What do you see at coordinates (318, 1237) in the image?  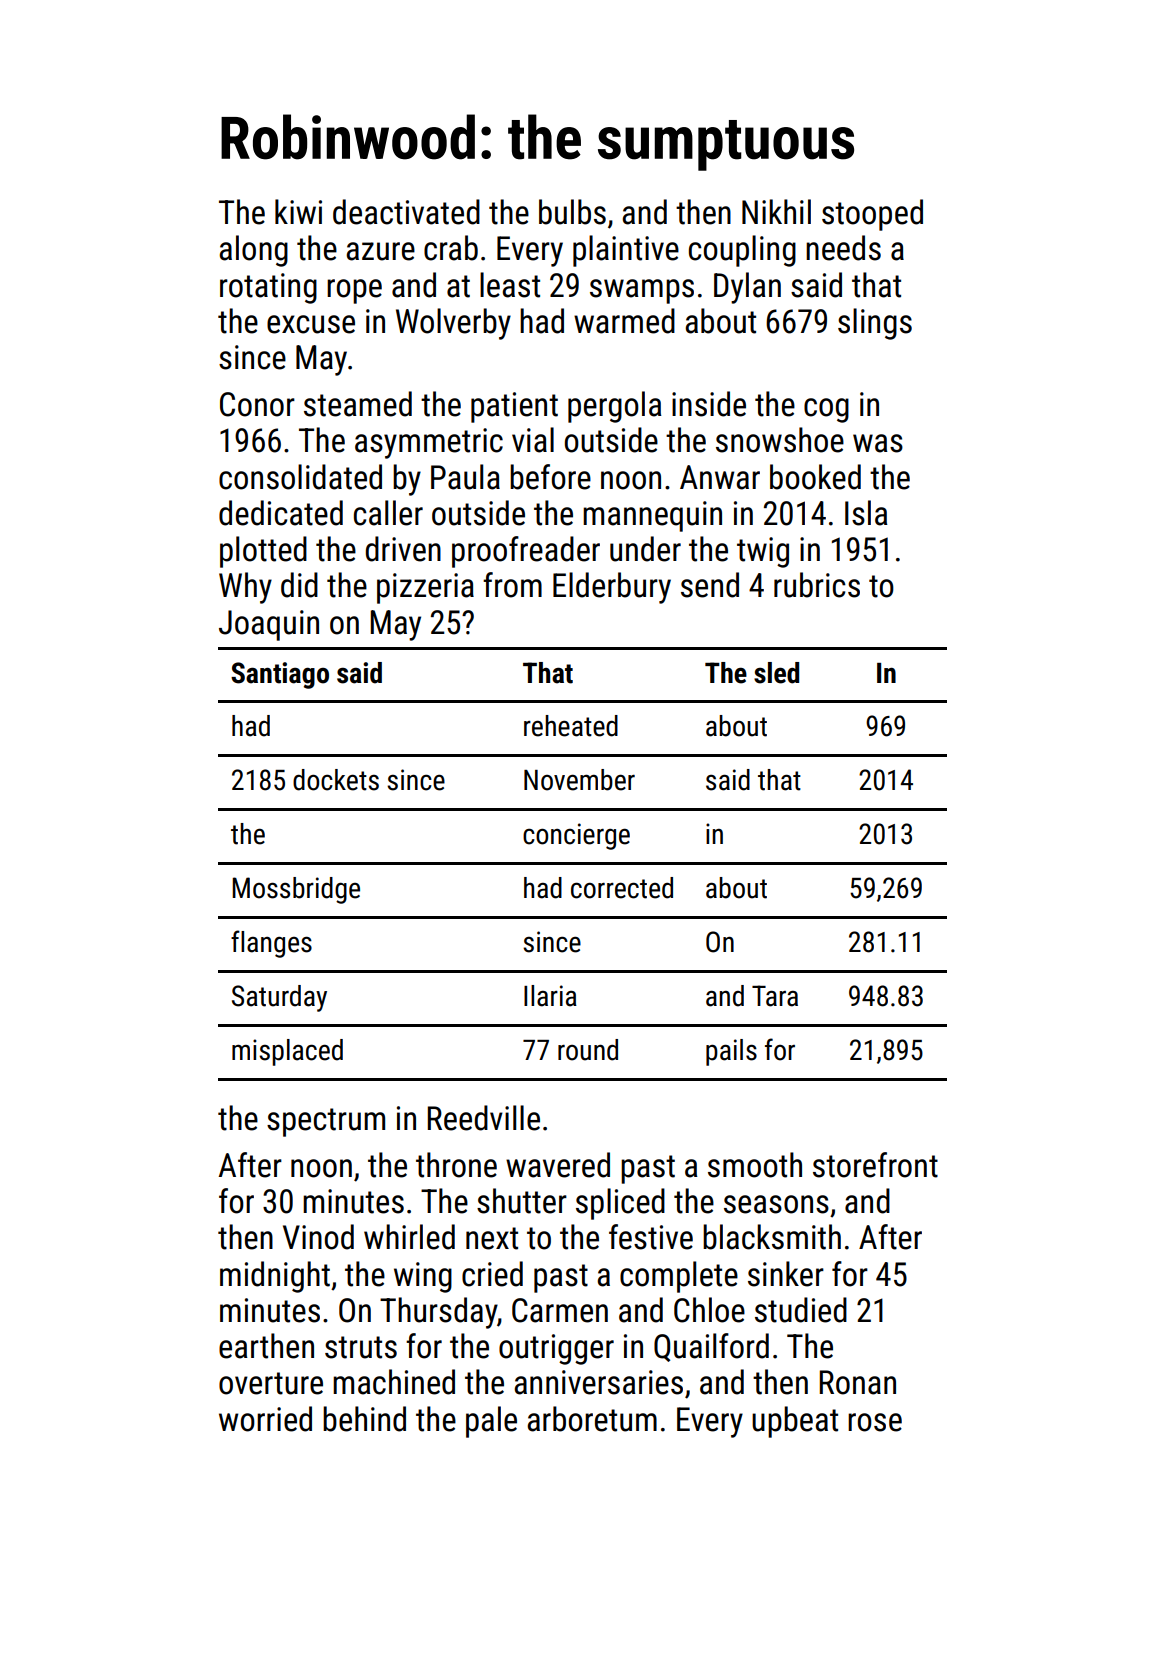 I see `Vinod` at bounding box center [318, 1237].
